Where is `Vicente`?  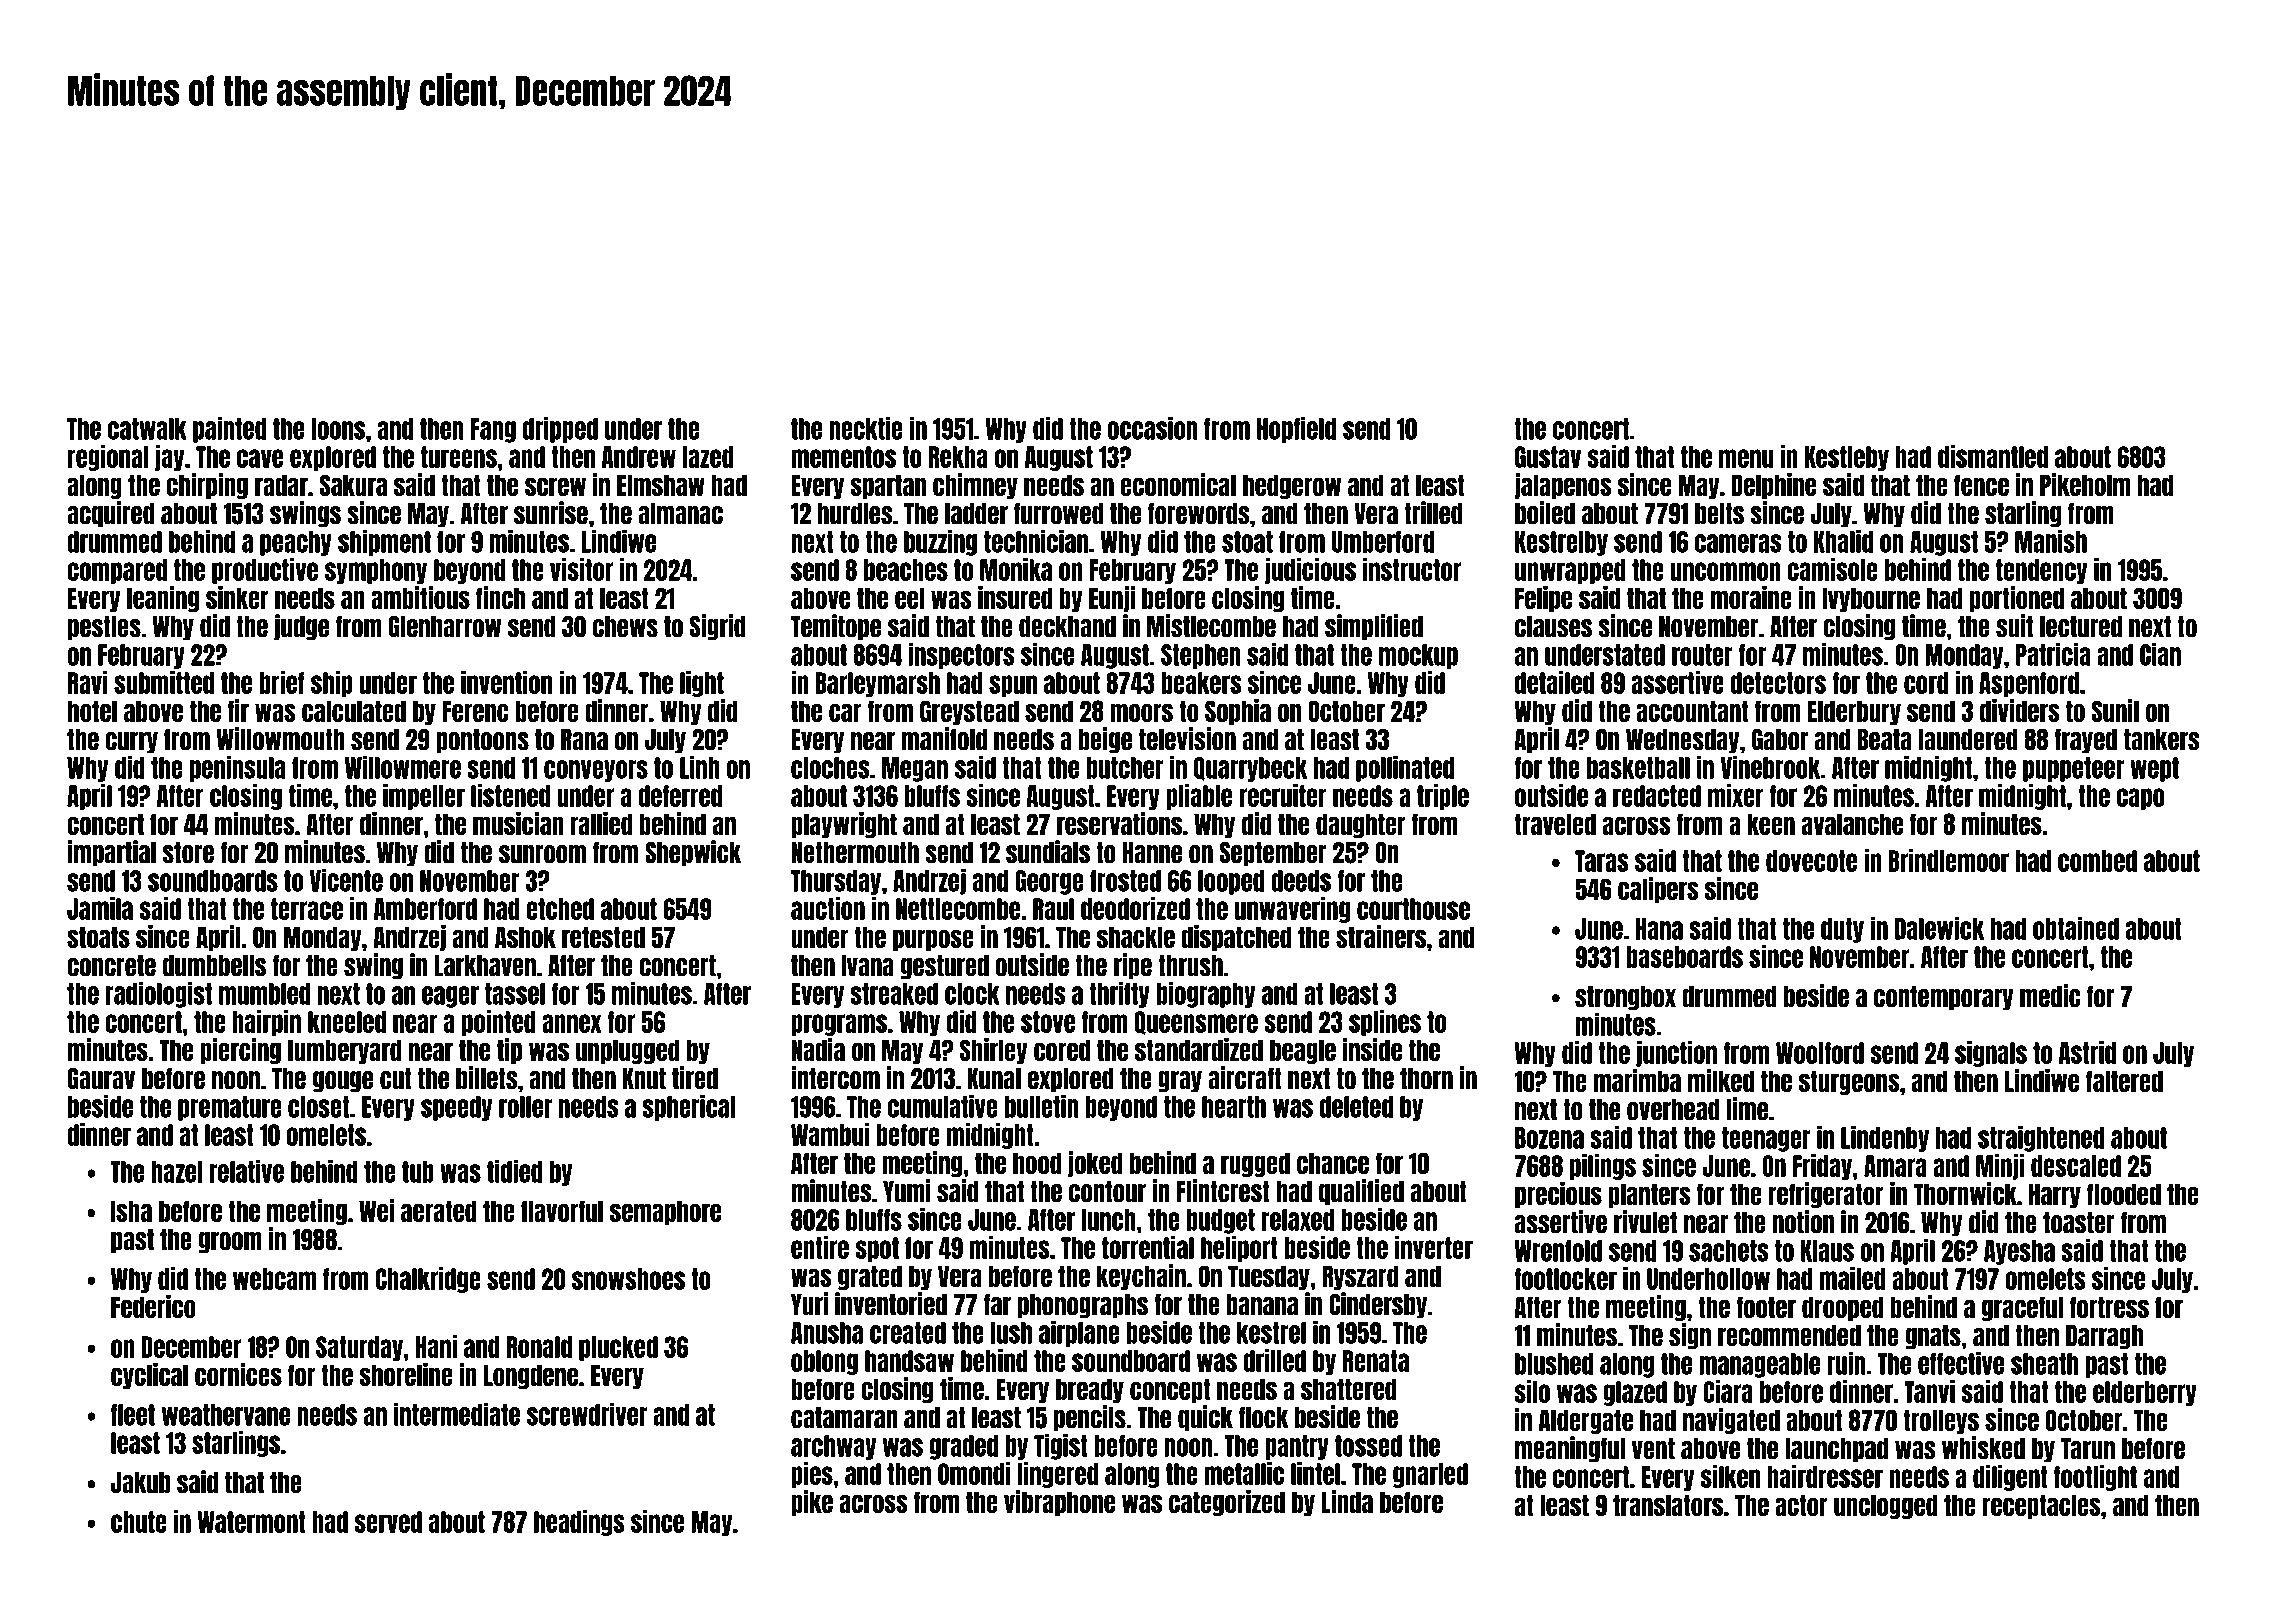
Vicente is located at coordinates (346, 880).
